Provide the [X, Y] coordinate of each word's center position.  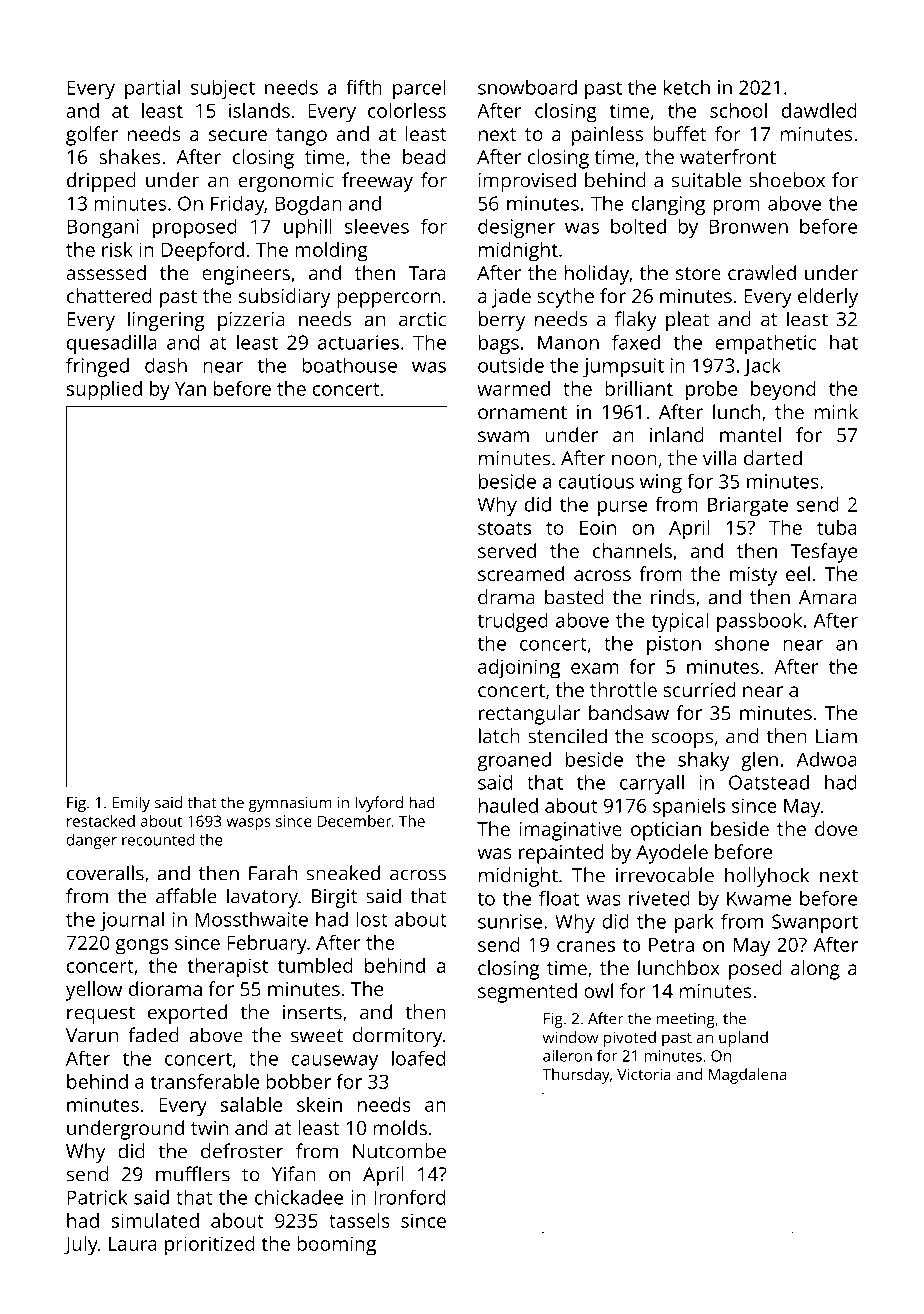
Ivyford [379, 804]
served [507, 550]
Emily [131, 804]
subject [223, 89]
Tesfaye [824, 553]
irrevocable [665, 875]
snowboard [527, 87]
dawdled [819, 110]
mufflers [193, 1174]
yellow [94, 991]
